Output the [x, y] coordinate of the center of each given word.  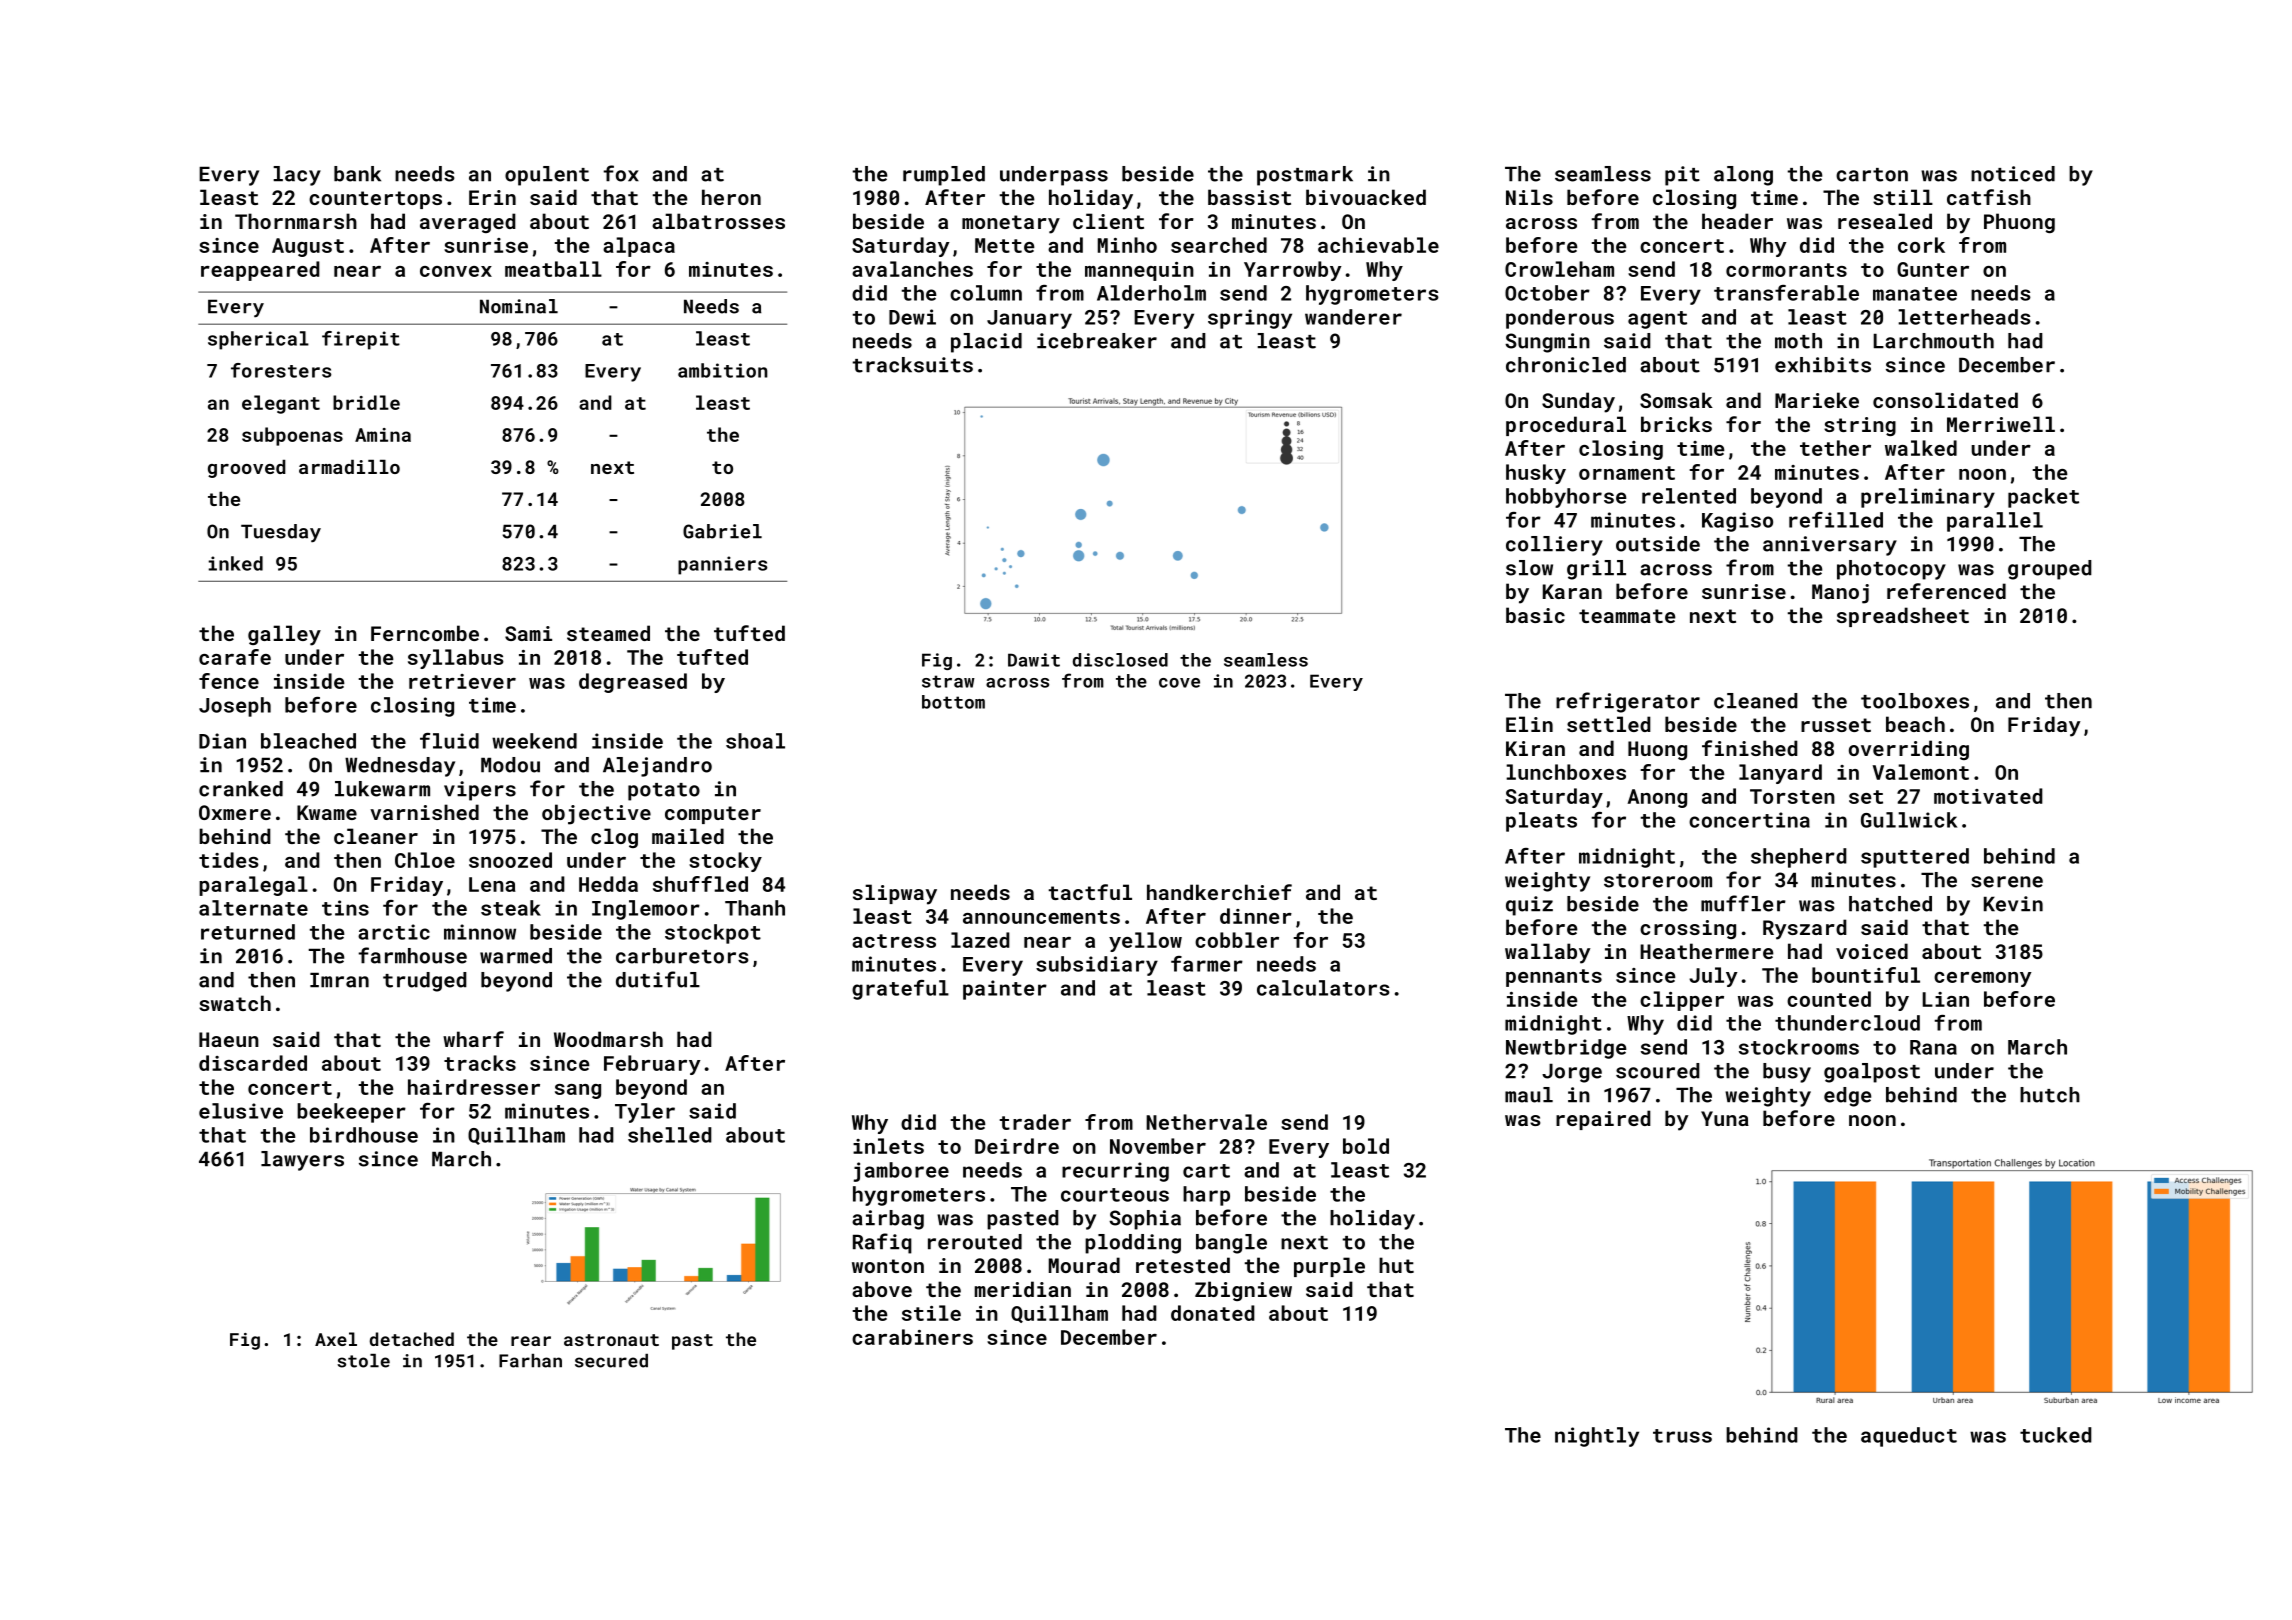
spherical [258, 340]
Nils [1529, 197]
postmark [1305, 176]
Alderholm [1151, 293]
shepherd [1799, 858]
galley [284, 635]
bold [1366, 1146]
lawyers [302, 1161]
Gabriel [722, 531]
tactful [1090, 892]
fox [621, 173]
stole [363, 1361]
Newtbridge [1566, 1049]
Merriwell [2001, 424]
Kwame [327, 812]
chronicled [1566, 365]
